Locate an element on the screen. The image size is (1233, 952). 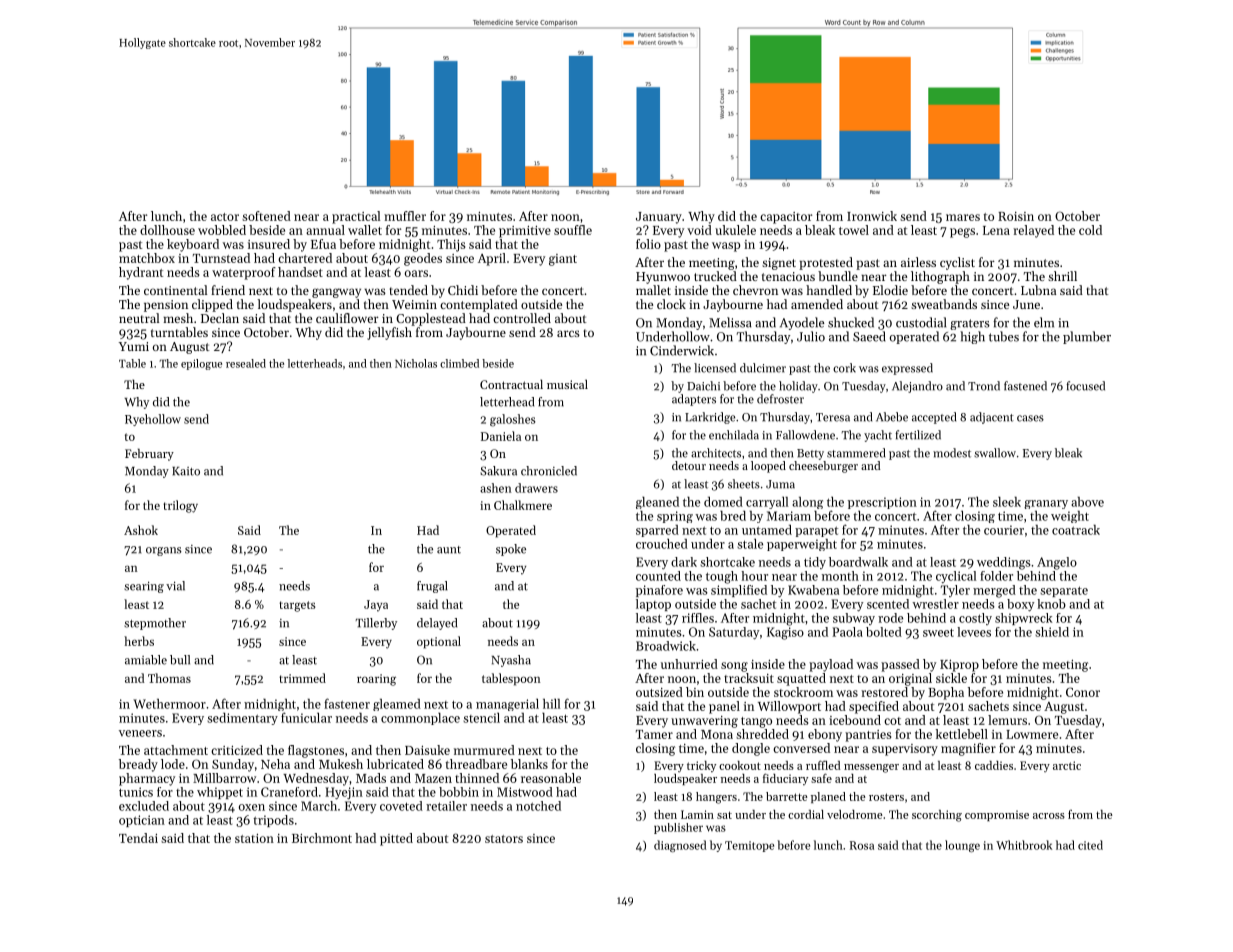
licensed is located at coordinates (715, 368).
